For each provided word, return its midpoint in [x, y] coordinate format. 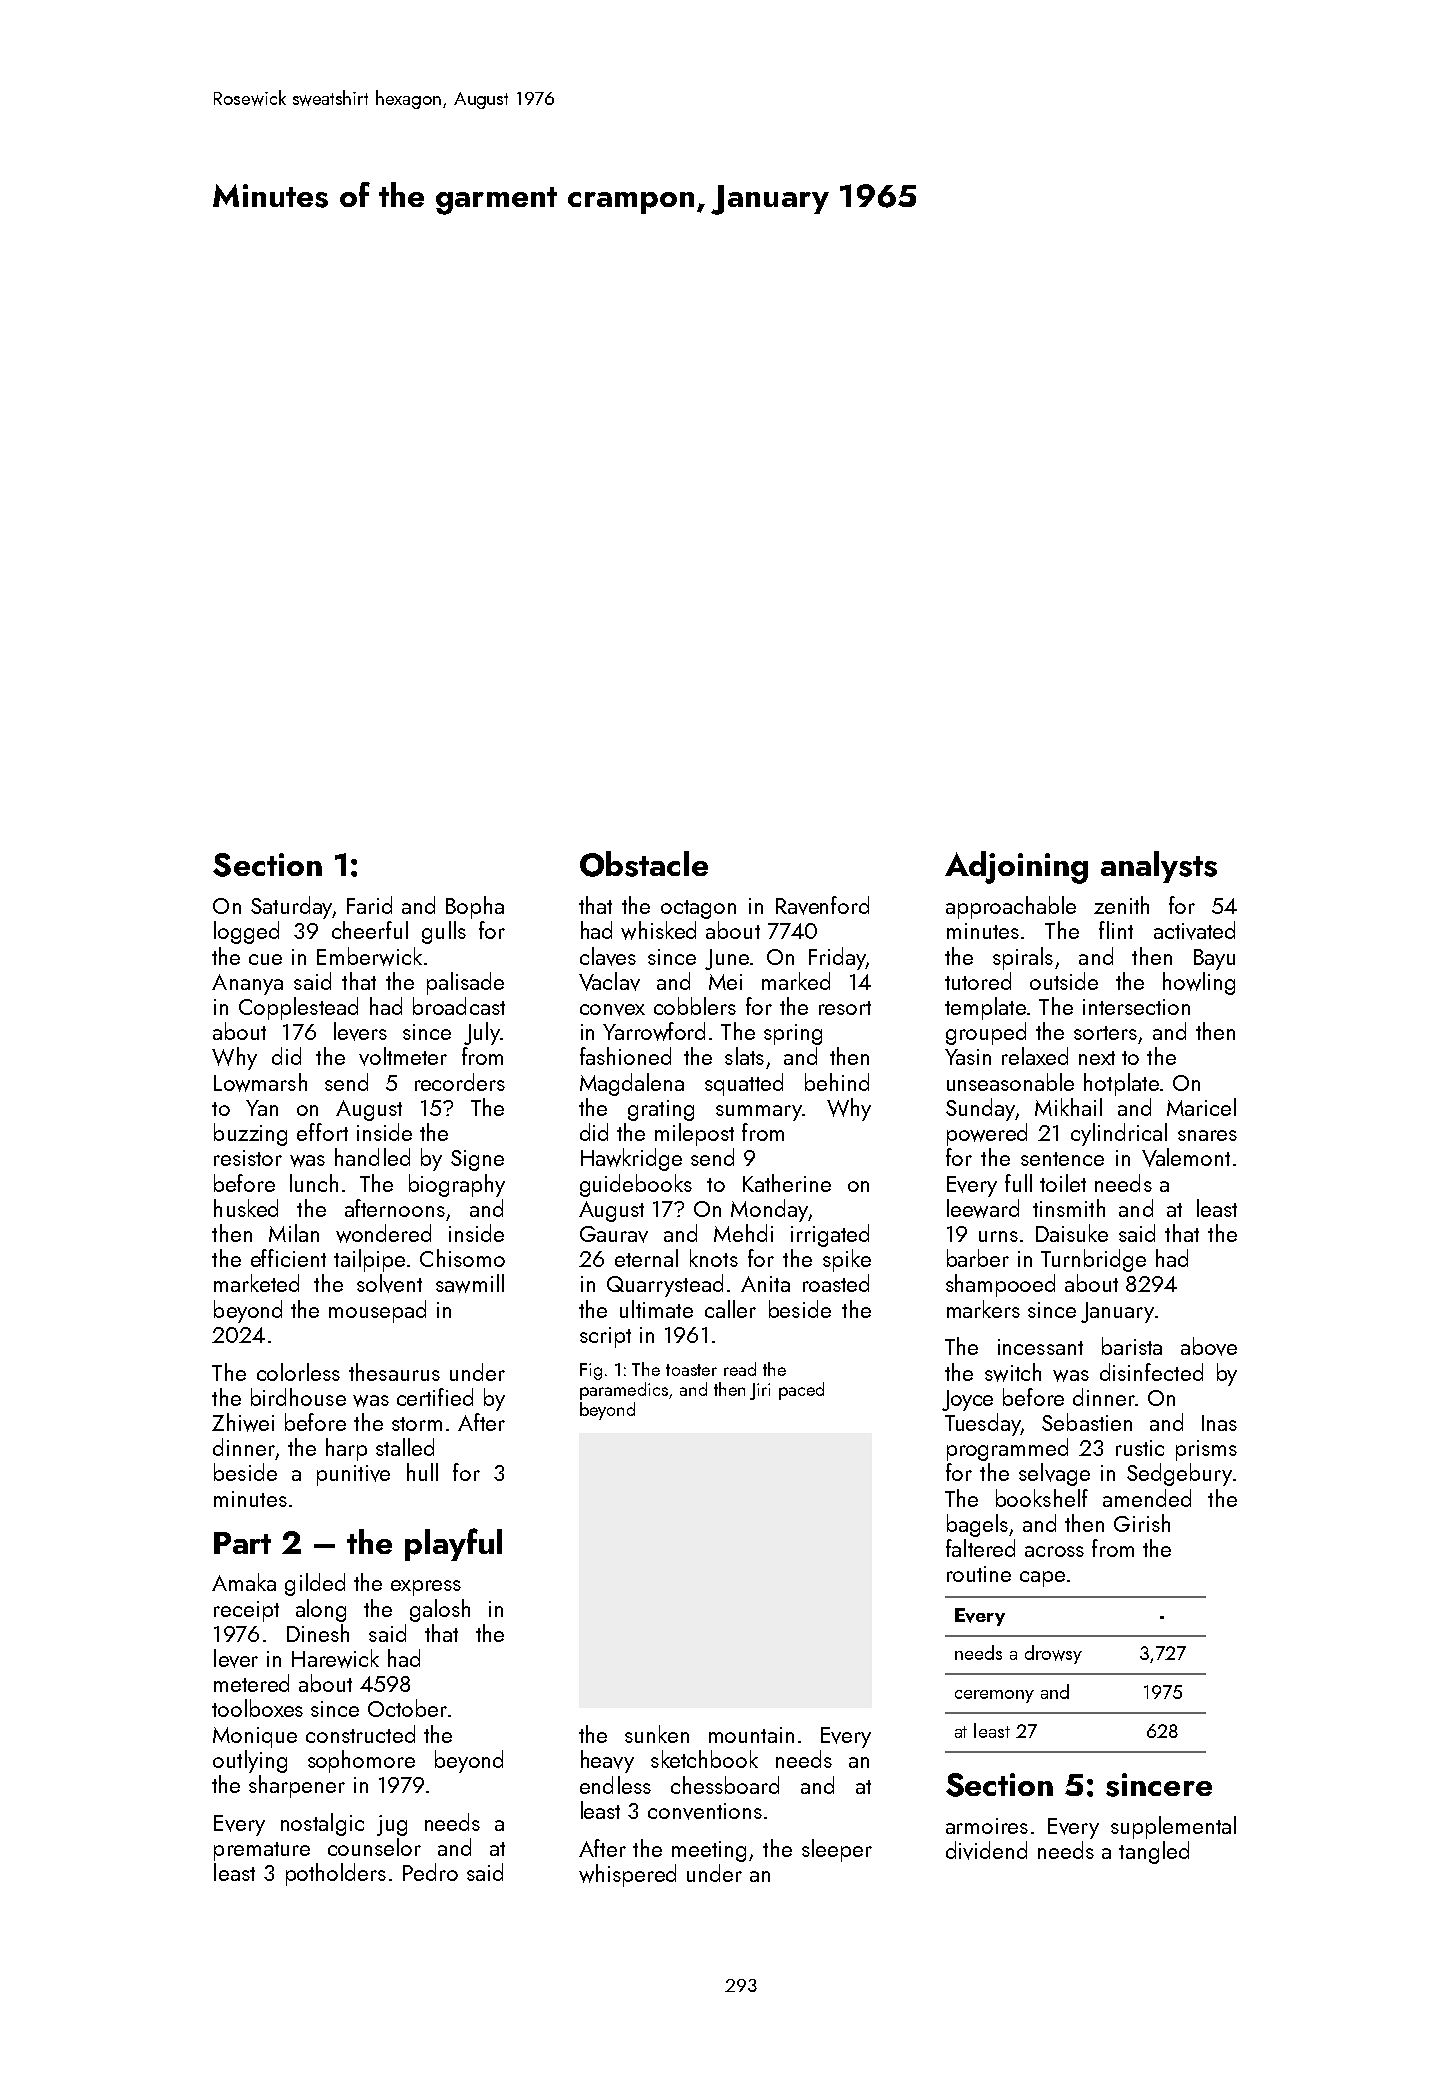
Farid [369, 905]
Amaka [244, 1582]
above [1209, 1346]
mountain [751, 1735]
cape [1042, 1579]
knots [714, 1258]
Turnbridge [1093, 1260]
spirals [1023, 958]
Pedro [430, 1872]
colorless [298, 1372]
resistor [248, 1158]
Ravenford [822, 905]
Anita [765, 1284]
